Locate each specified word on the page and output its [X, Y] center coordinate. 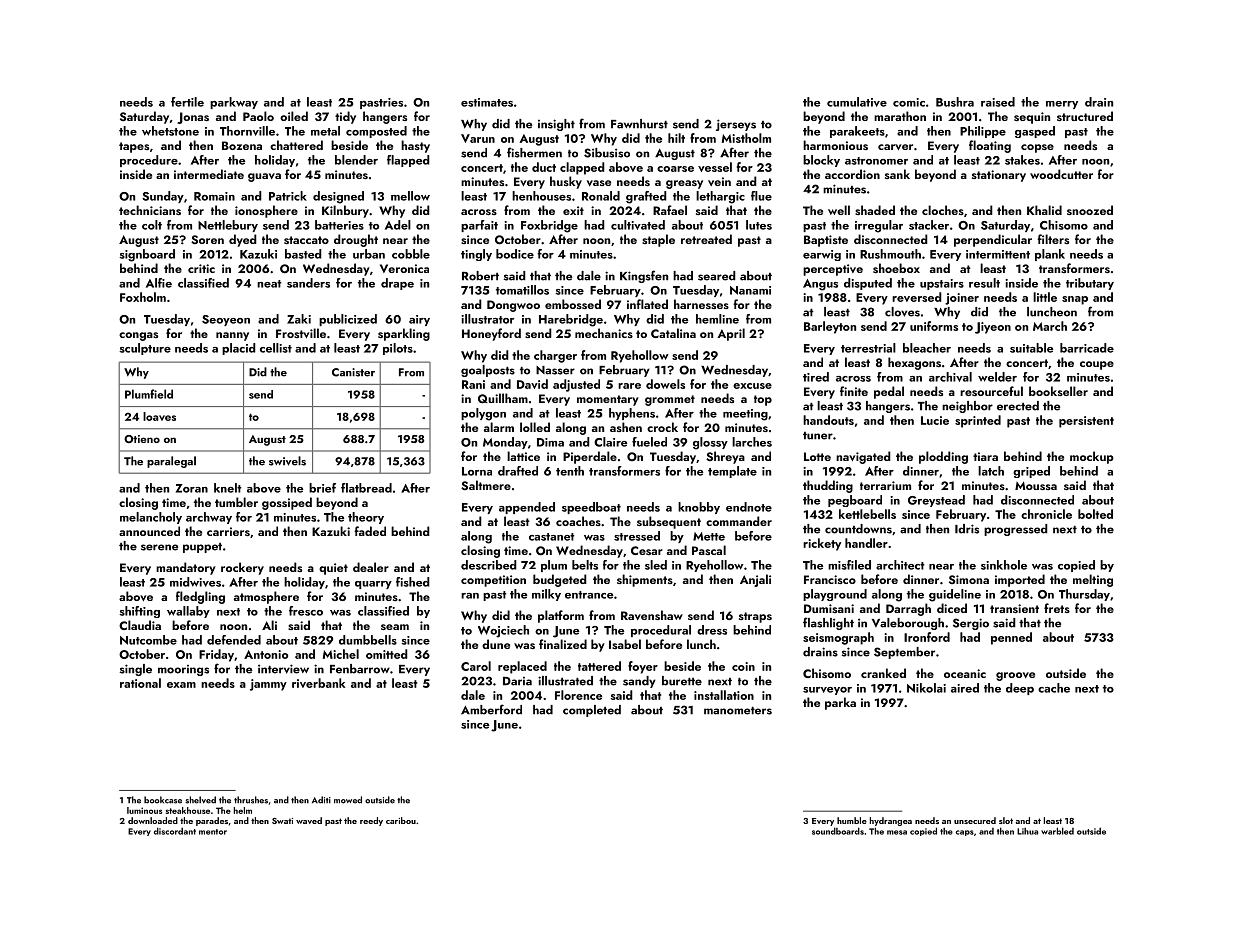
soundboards [838, 831]
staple [658, 240]
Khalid [1044, 210]
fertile [187, 102]
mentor [213, 832]
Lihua [1027, 831]
